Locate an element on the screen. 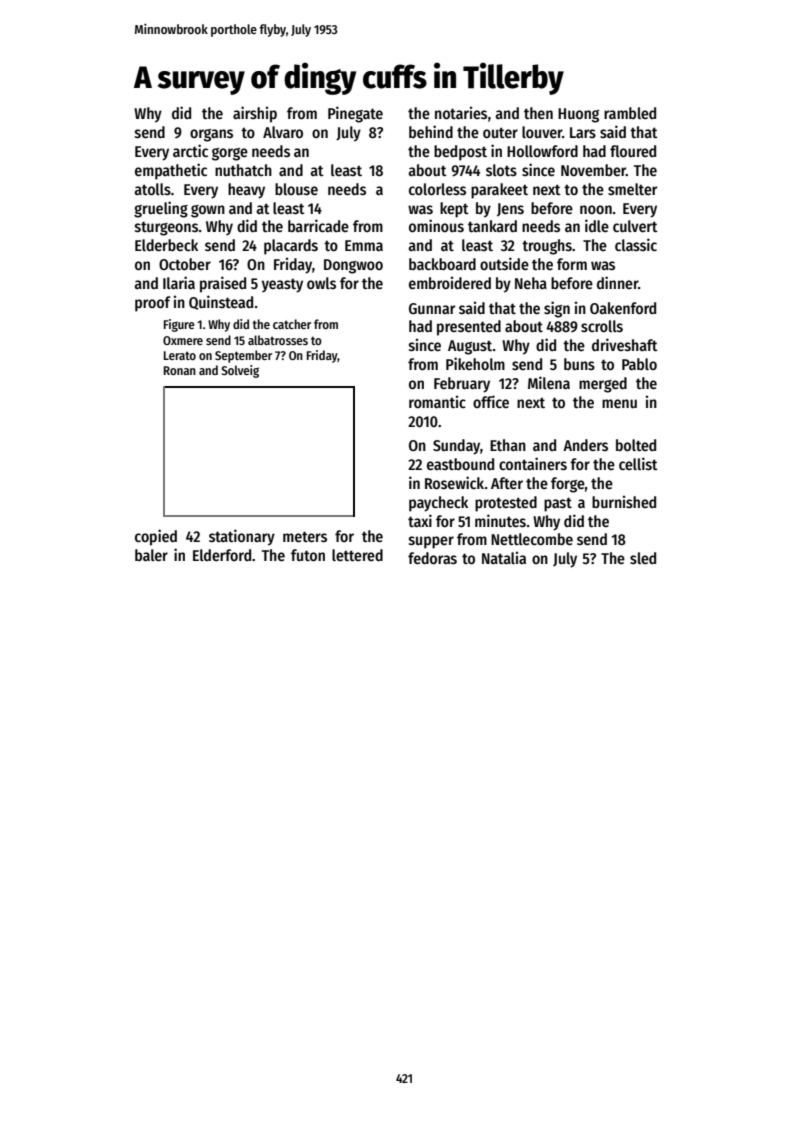  Figure is located at coordinates (179, 325).
